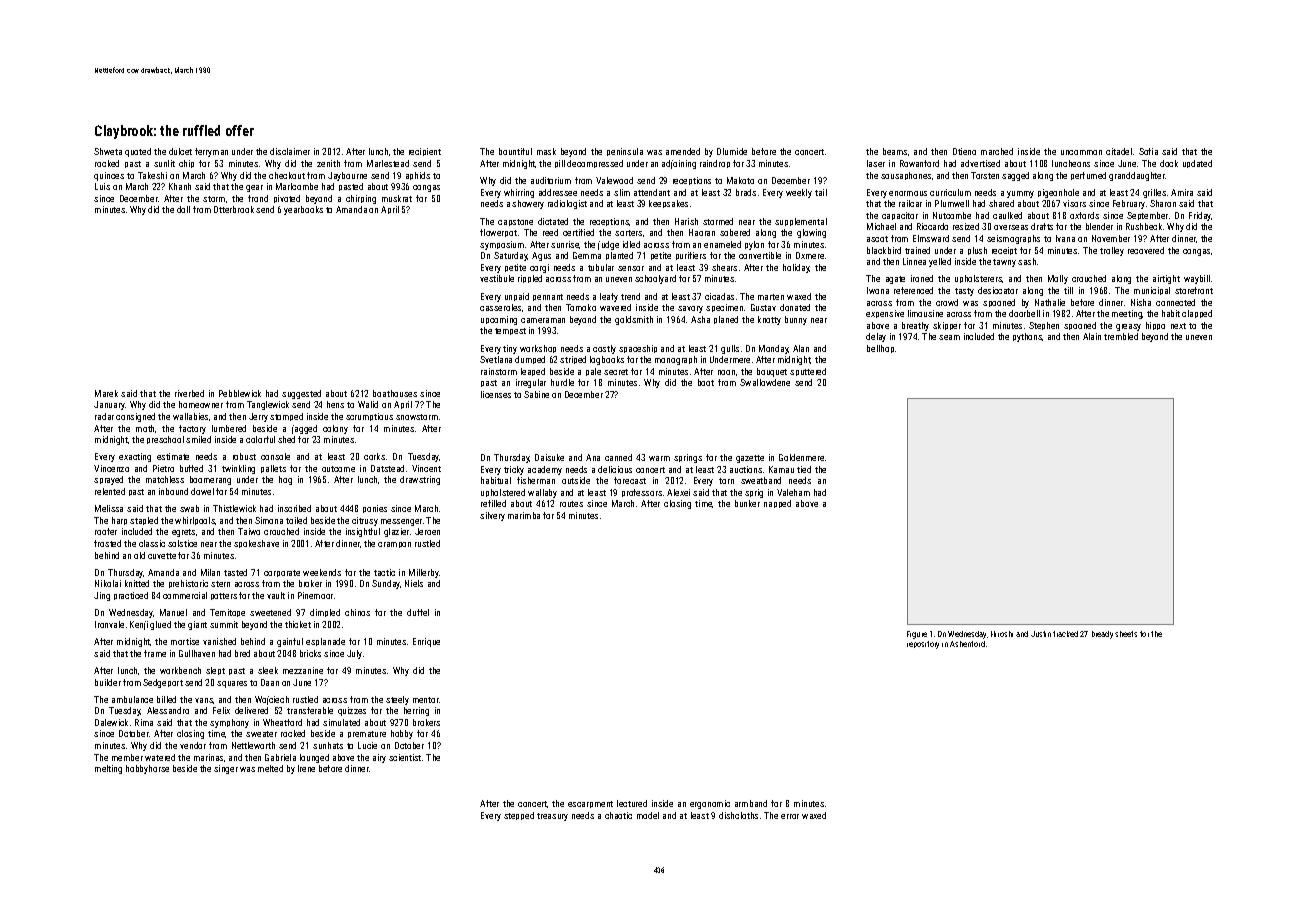 This screenshot has width=1308, height=924. I want to click on error, so click(790, 816).
